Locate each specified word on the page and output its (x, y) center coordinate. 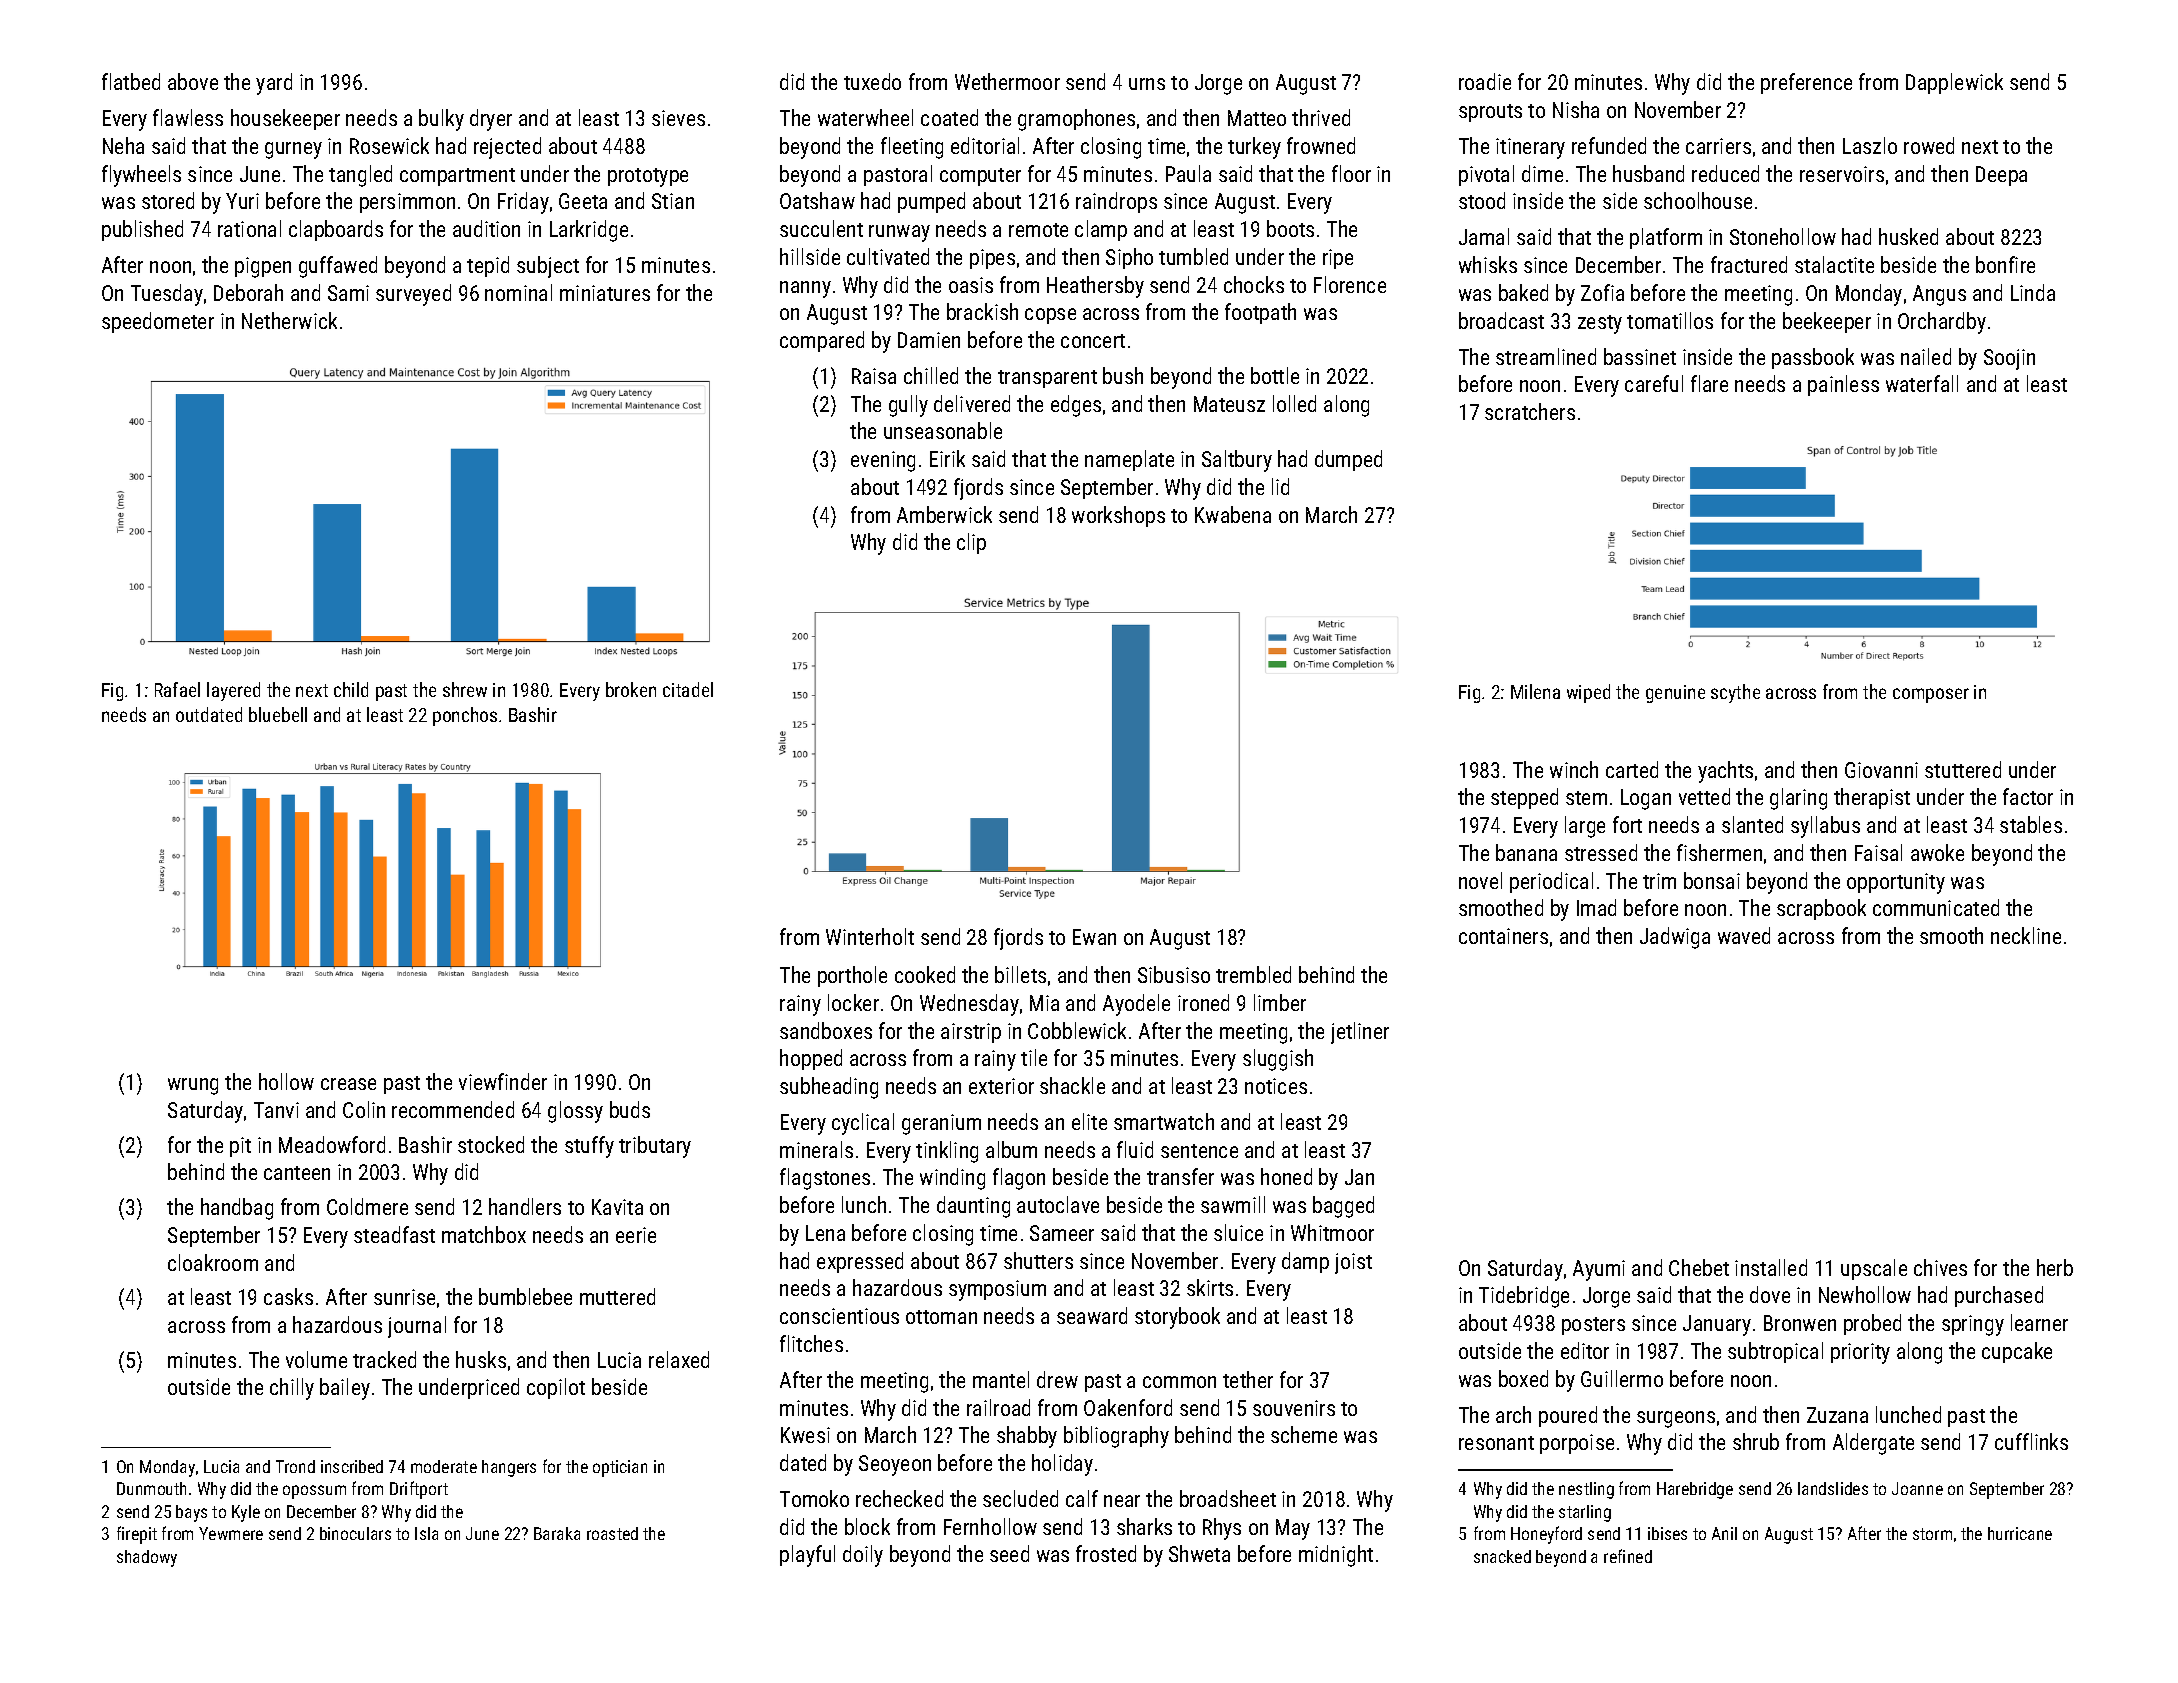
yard (274, 84)
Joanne (1917, 1488)
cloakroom (213, 1262)
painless (1843, 385)
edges (1076, 406)
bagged (1343, 1207)
